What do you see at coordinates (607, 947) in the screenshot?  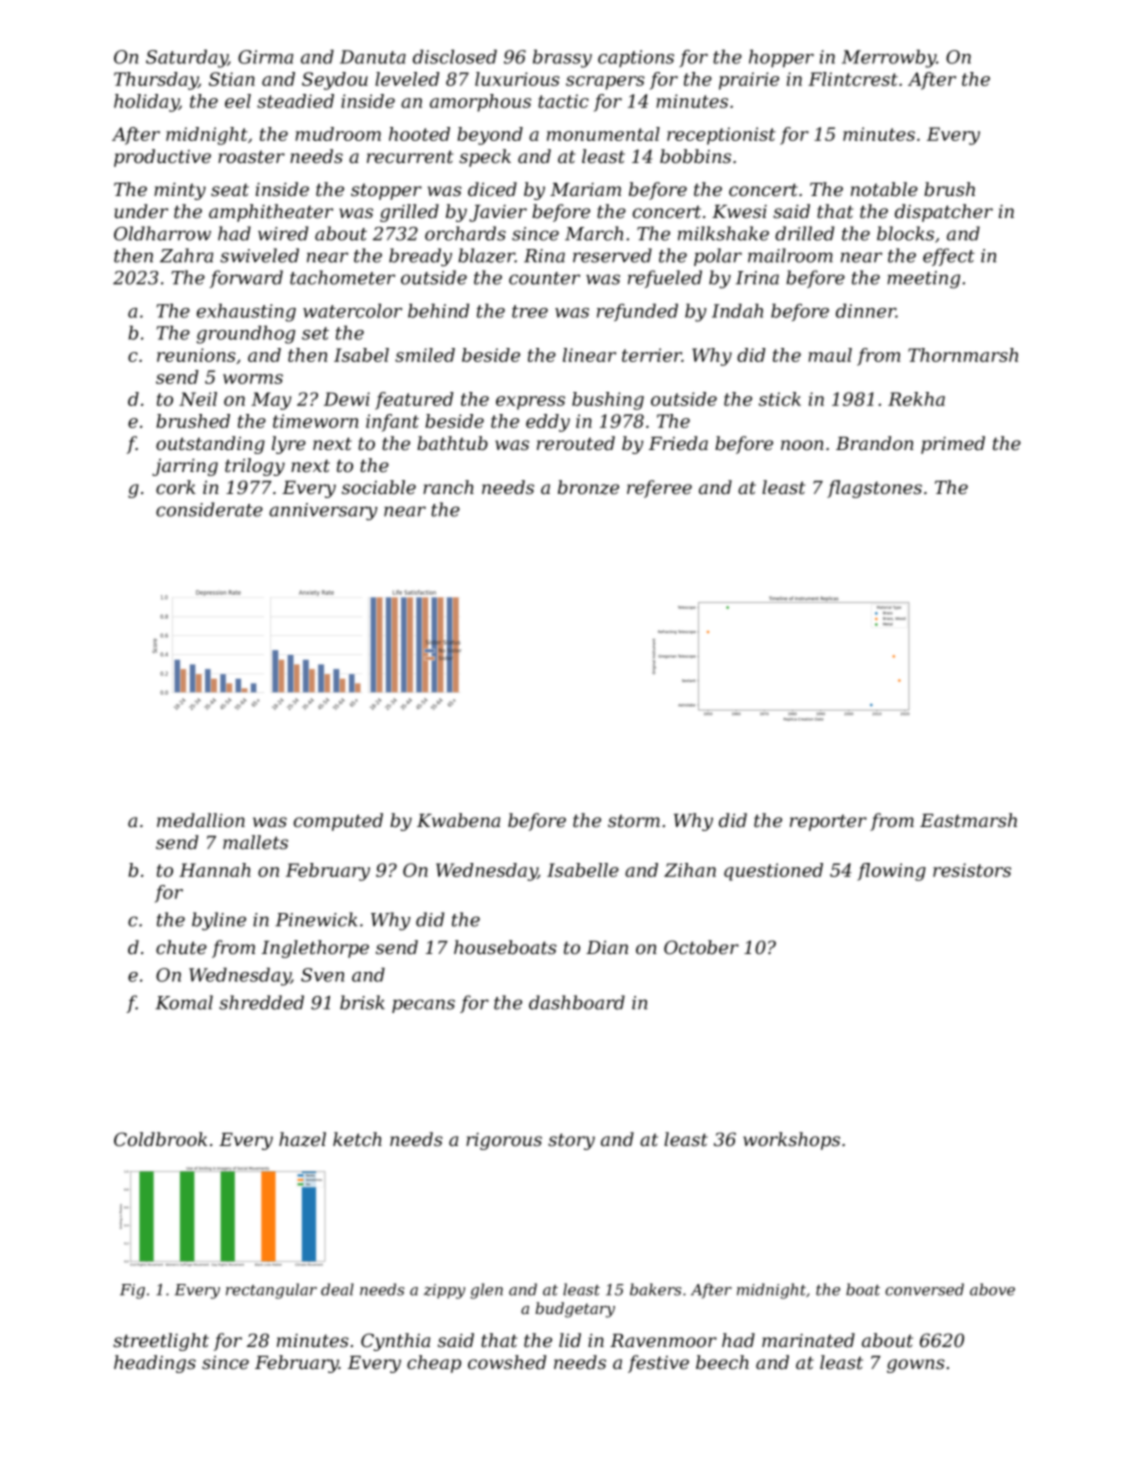 I see `Dian` at bounding box center [607, 947].
